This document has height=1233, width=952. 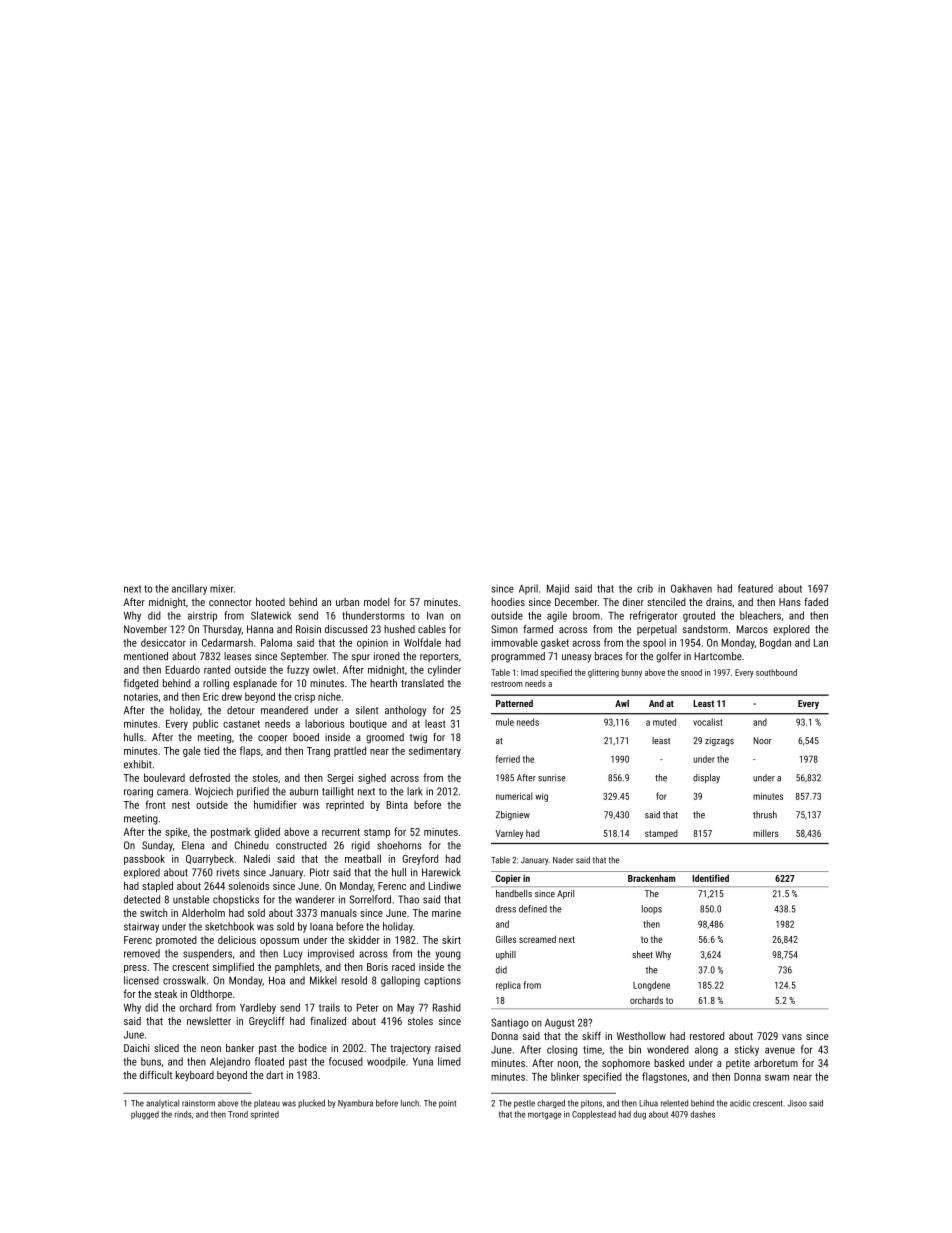 I want to click on relented, so click(x=674, y=1103).
